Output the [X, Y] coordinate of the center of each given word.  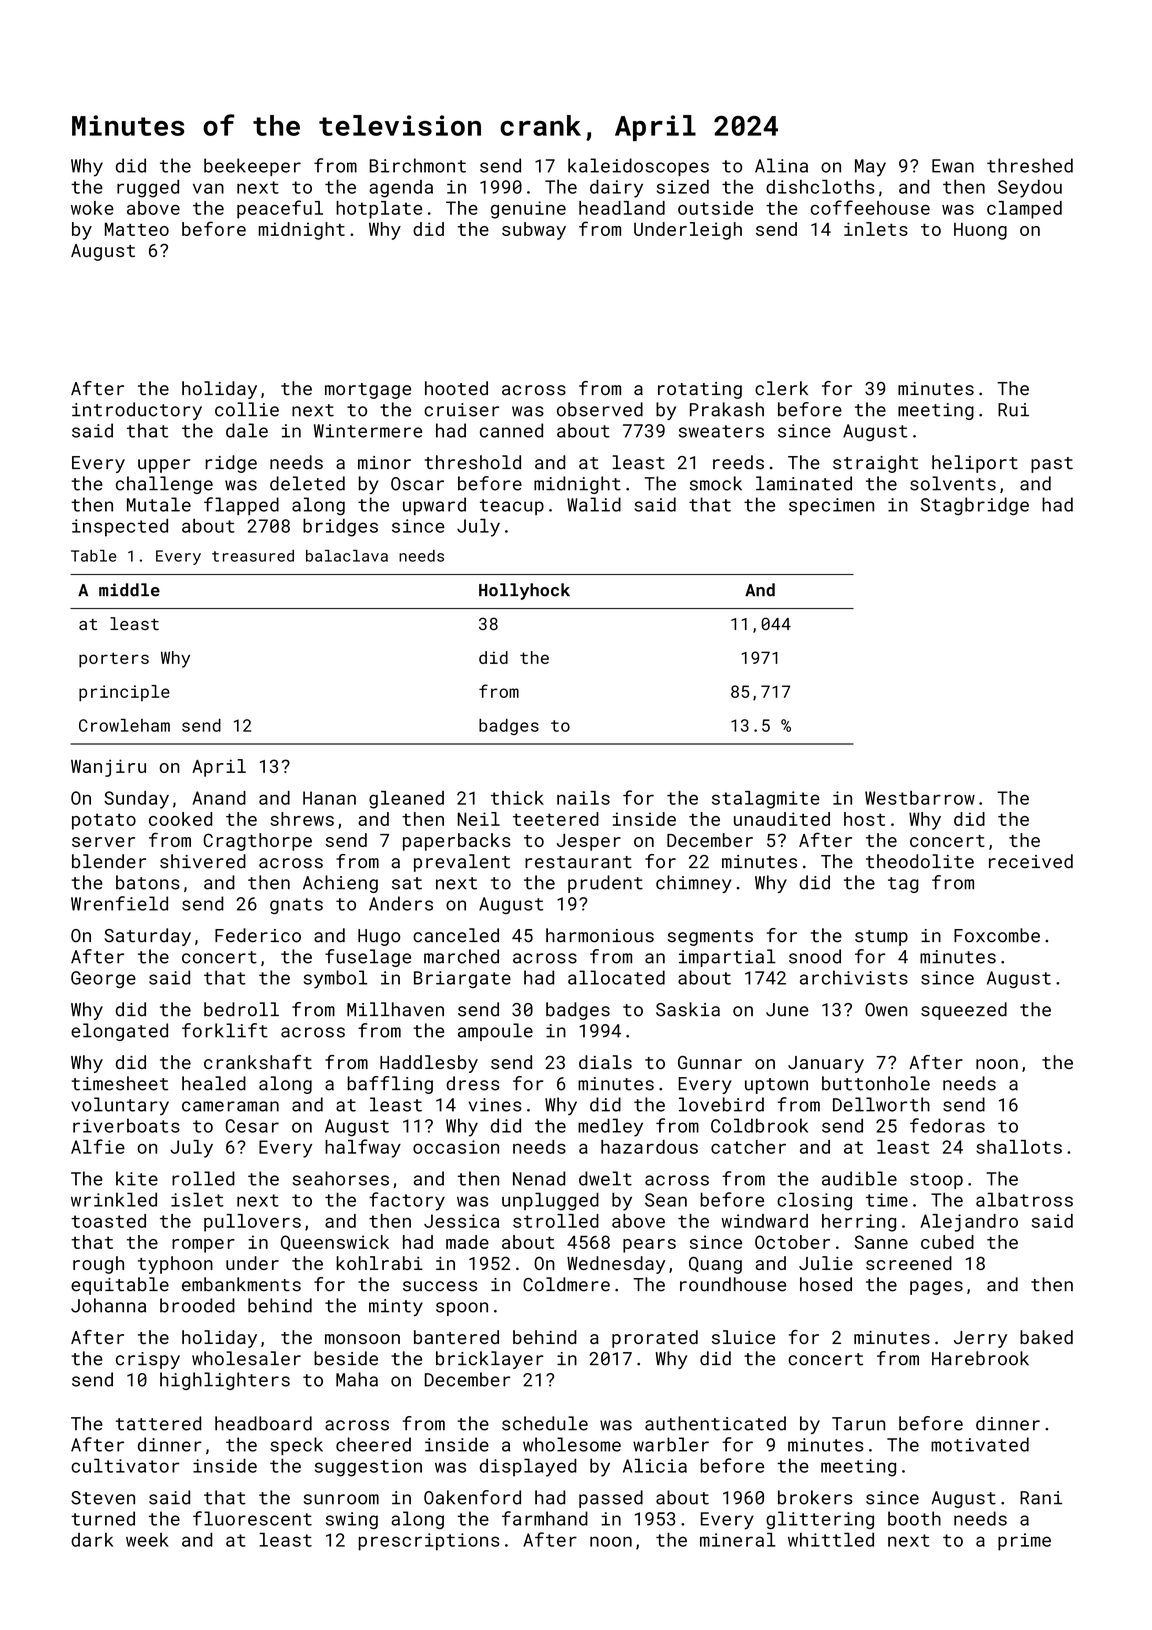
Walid [594, 504]
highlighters [225, 1381]
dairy [616, 188]
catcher [748, 1147]
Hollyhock [524, 591]
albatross [1024, 1199]
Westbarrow [920, 798]
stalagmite [766, 800]
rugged [148, 188]
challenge [164, 485]
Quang [715, 1265]
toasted [108, 1221]
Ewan [953, 166]
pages [936, 1288]
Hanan [329, 798]
